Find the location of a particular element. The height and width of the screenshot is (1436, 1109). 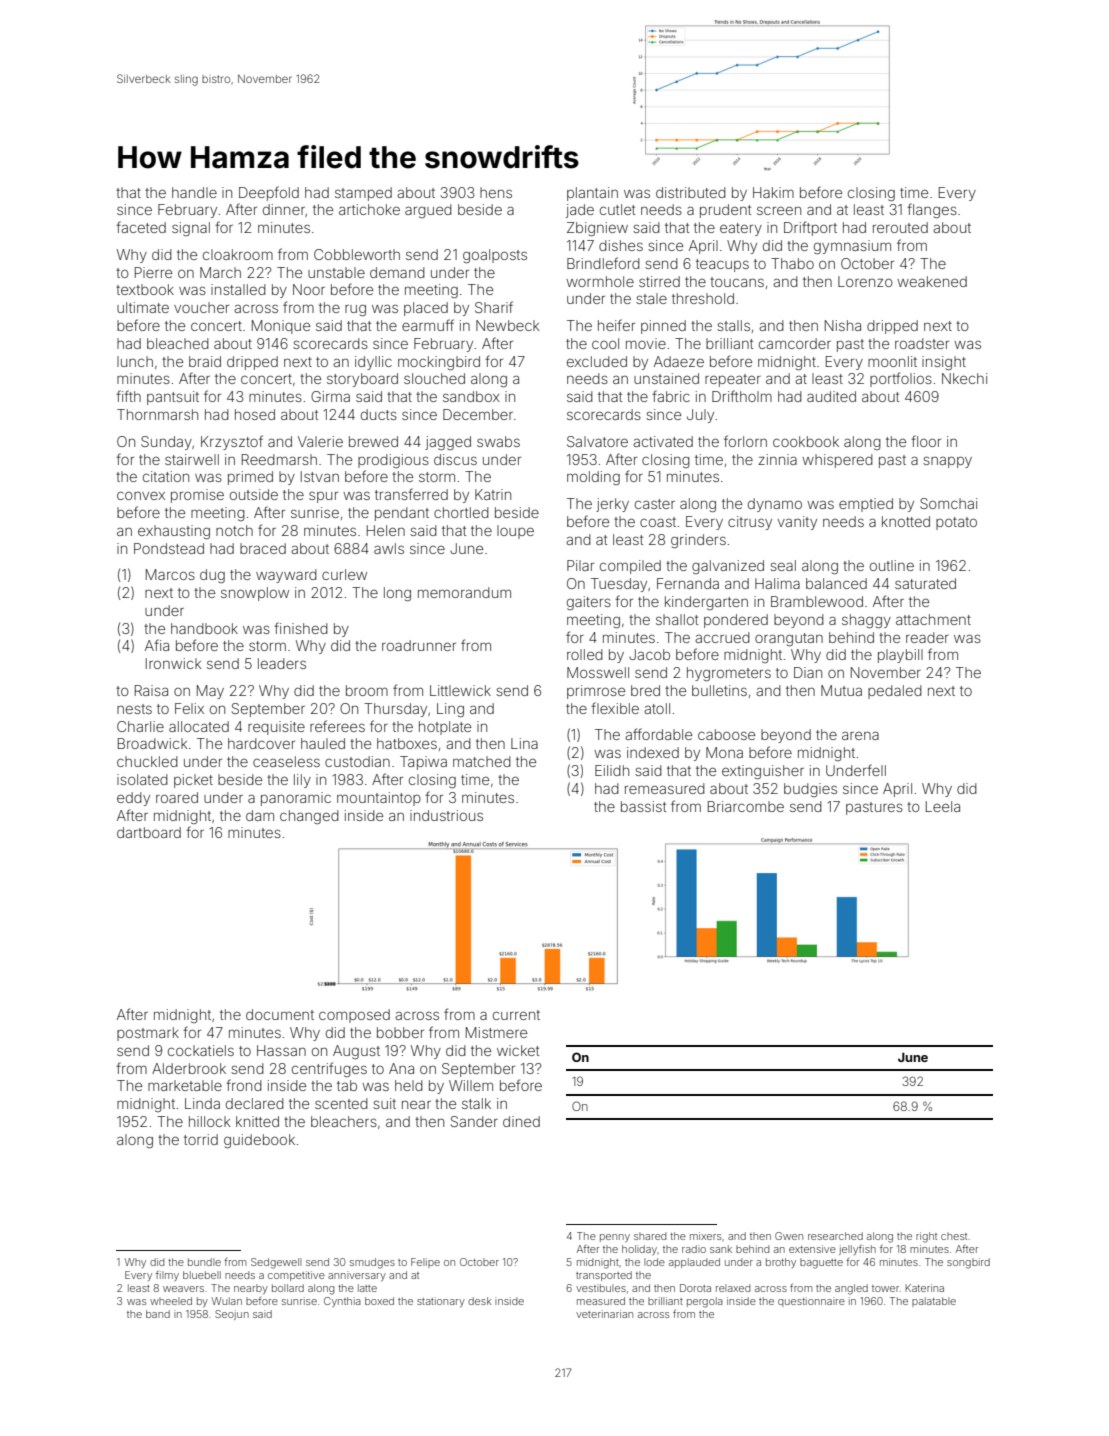

Monique is located at coordinates (281, 327).
